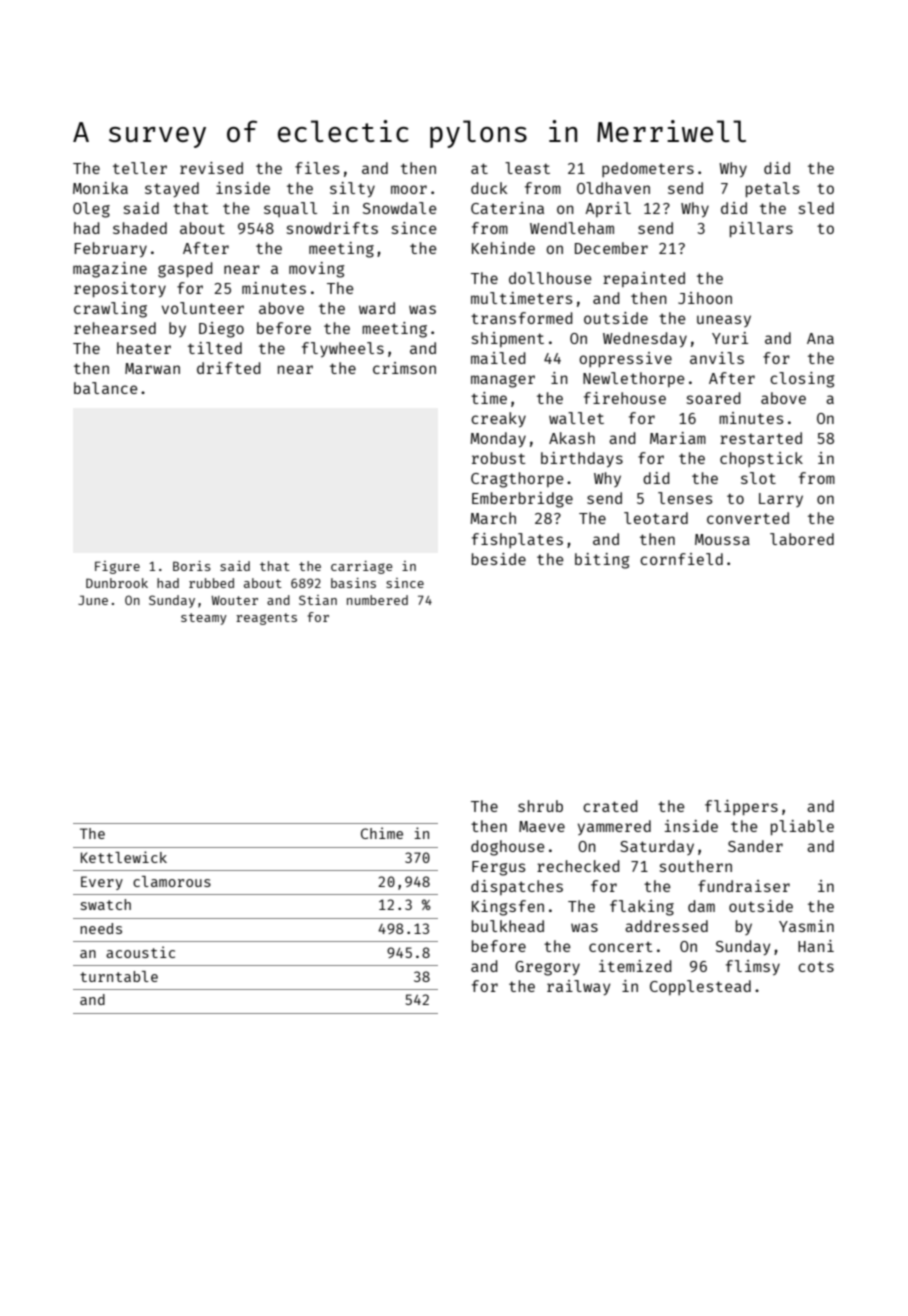 The image size is (908, 1316). I want to click on Kettlewick, so click(124, 857).
